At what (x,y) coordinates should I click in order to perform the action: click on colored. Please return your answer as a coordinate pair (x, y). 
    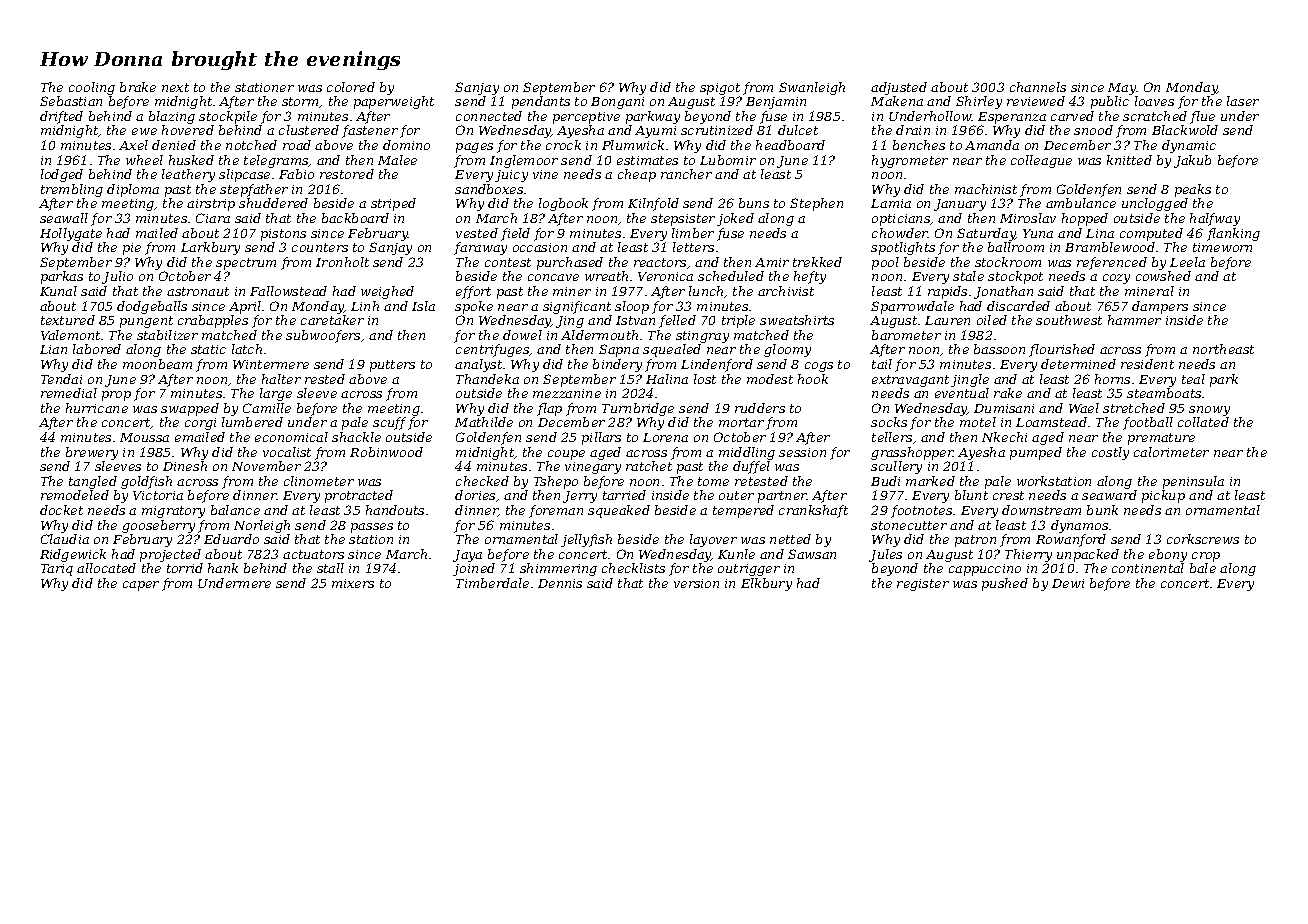
    Looking at the image, I should click on (351, 87).
